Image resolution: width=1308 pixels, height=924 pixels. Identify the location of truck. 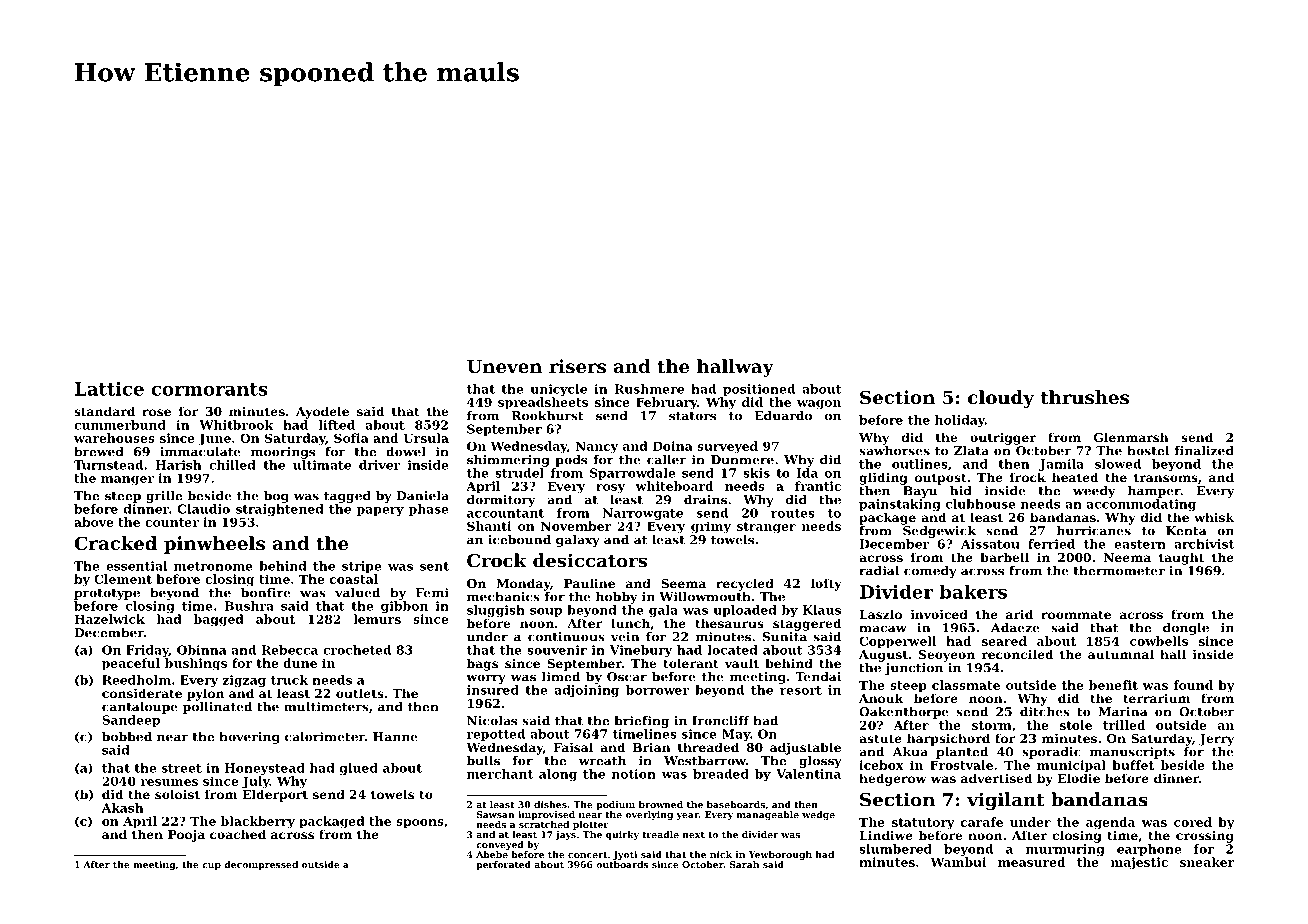
(289, 680).
